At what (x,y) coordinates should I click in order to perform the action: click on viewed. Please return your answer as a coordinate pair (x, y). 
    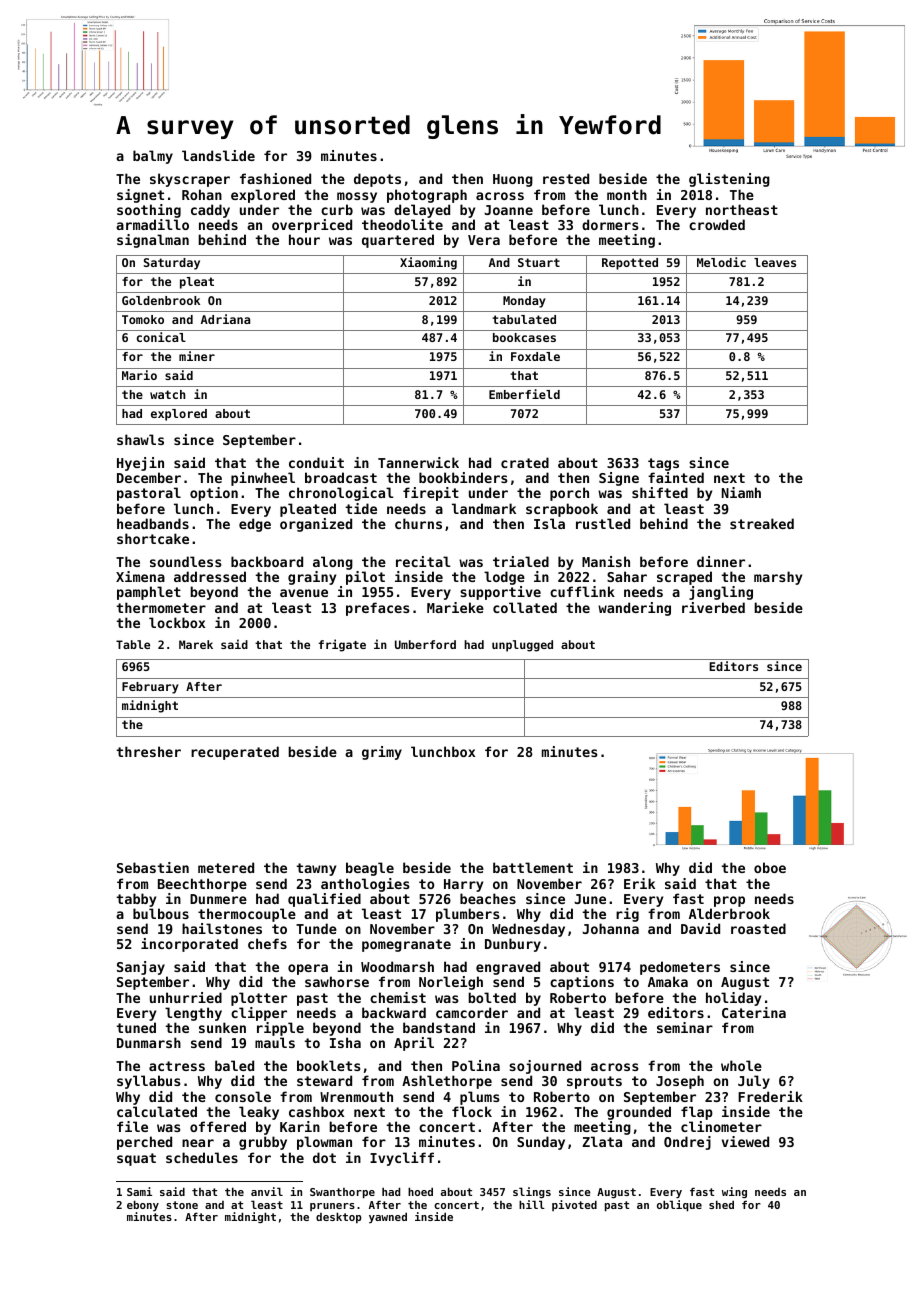
    Looking at the image, I should click on (745, 1141).
